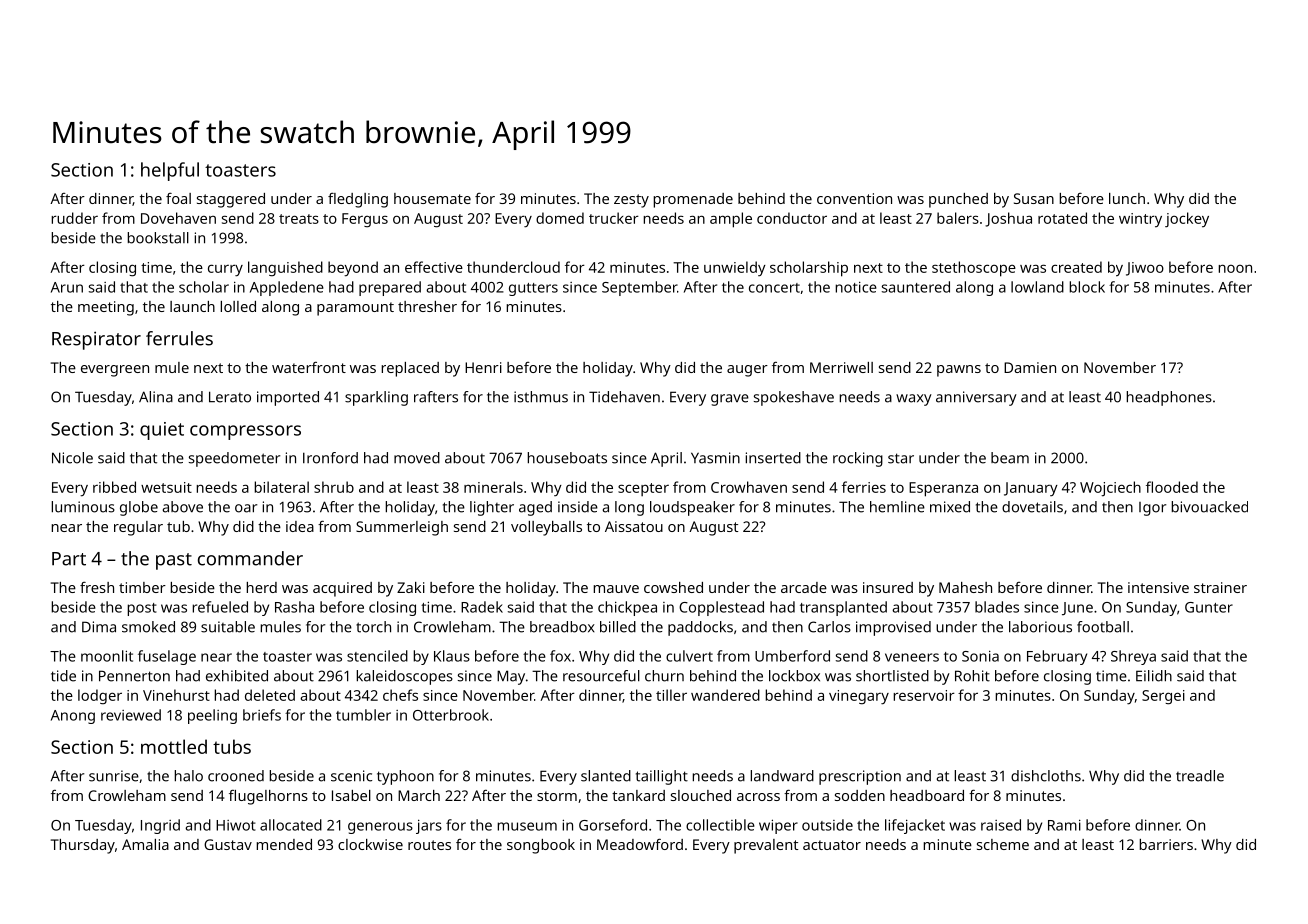 This screenshot has width=1308, height=924. What do you see at coordinates (170, 171) in the screenshot?
I see `helpful` at bounding box center [170, 171].
